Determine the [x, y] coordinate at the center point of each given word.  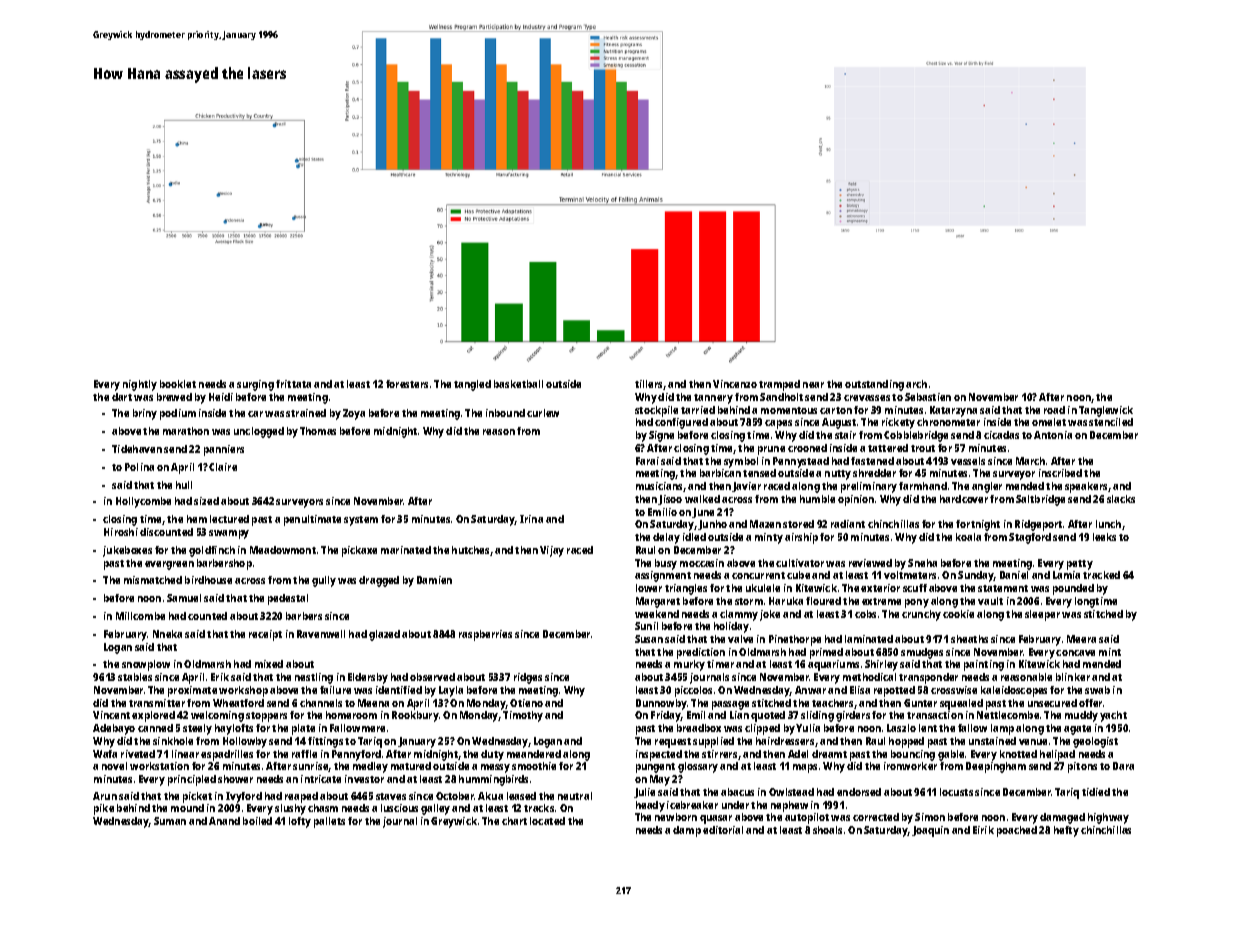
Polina [139, 467]
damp [687, 831]
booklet [178, 384]
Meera [1081, 639]
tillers [648, 384]
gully [324, 581]
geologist [1095, 742]
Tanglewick [1106, 411]
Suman [170, 821]
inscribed [1060, 473]
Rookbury [415, 716]
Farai [647, 461]
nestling [314, 678]
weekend [657, 614]
